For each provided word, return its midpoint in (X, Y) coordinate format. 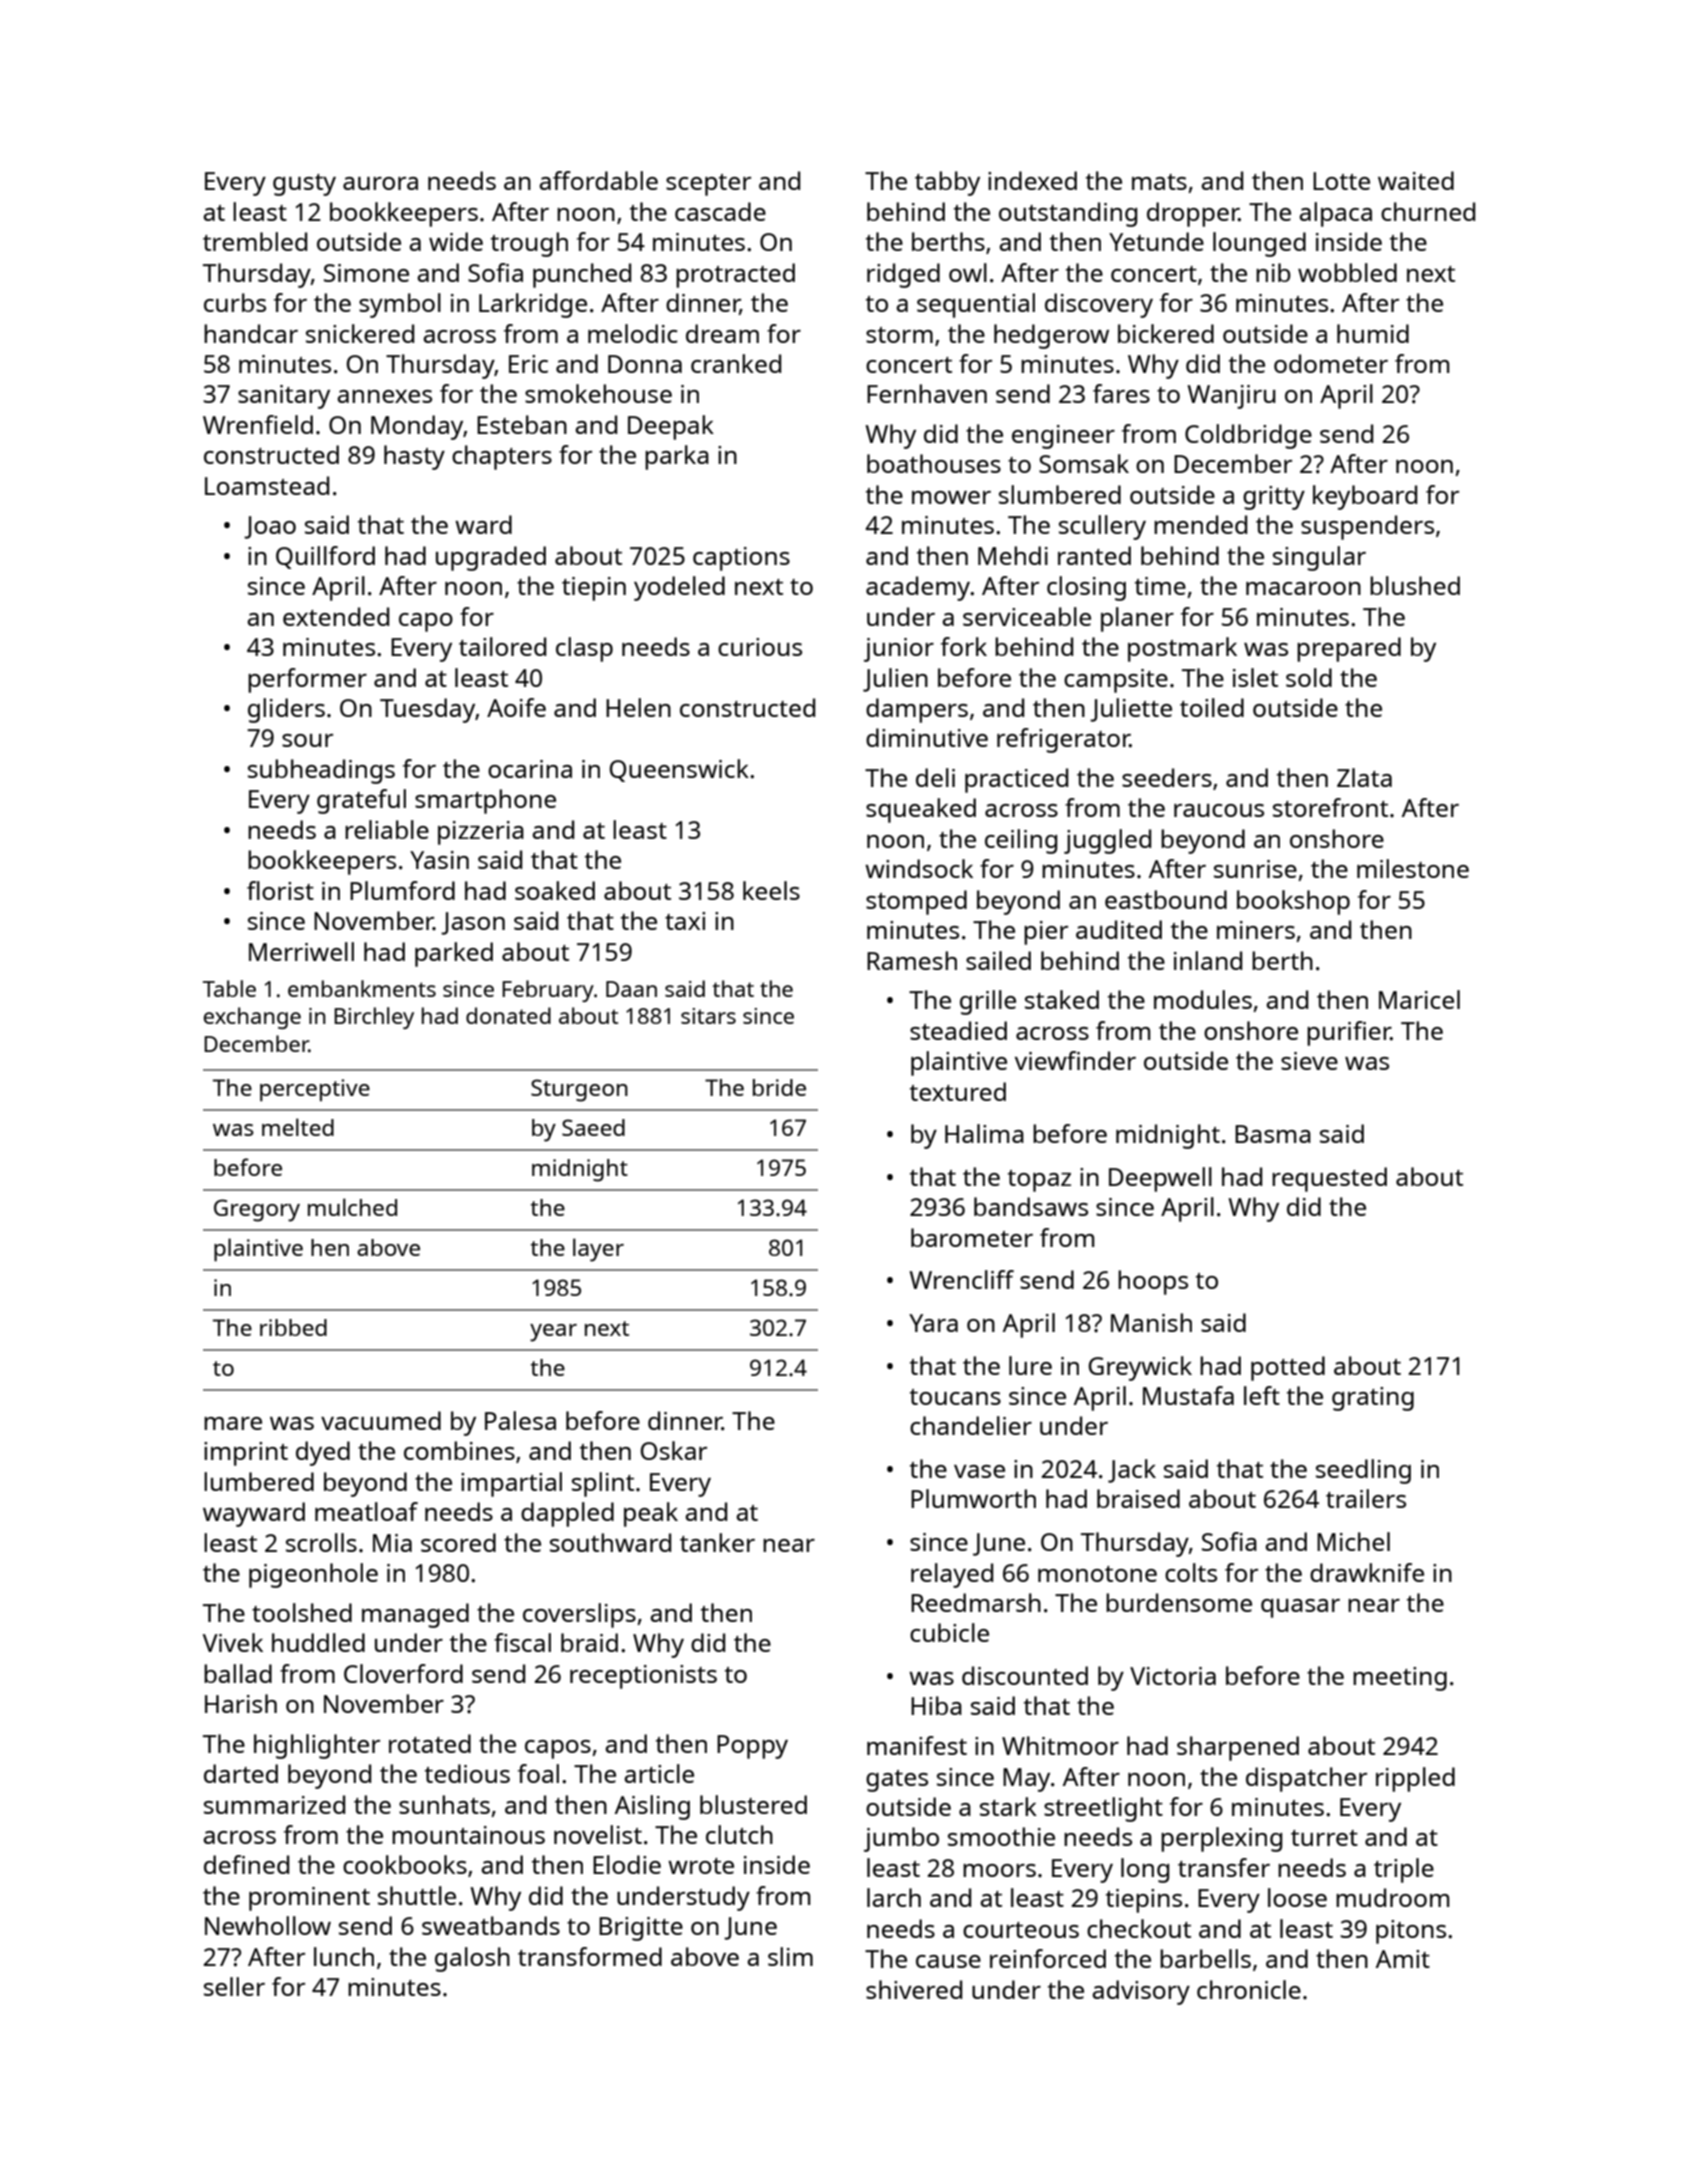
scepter (708, 185)
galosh (472, 1959)
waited (1416, 180)
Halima (984, 1133)
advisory (1141, 1992)
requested (1329, 1179)
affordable (598, 180)
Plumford (402, 890)
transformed (590, 1956)
